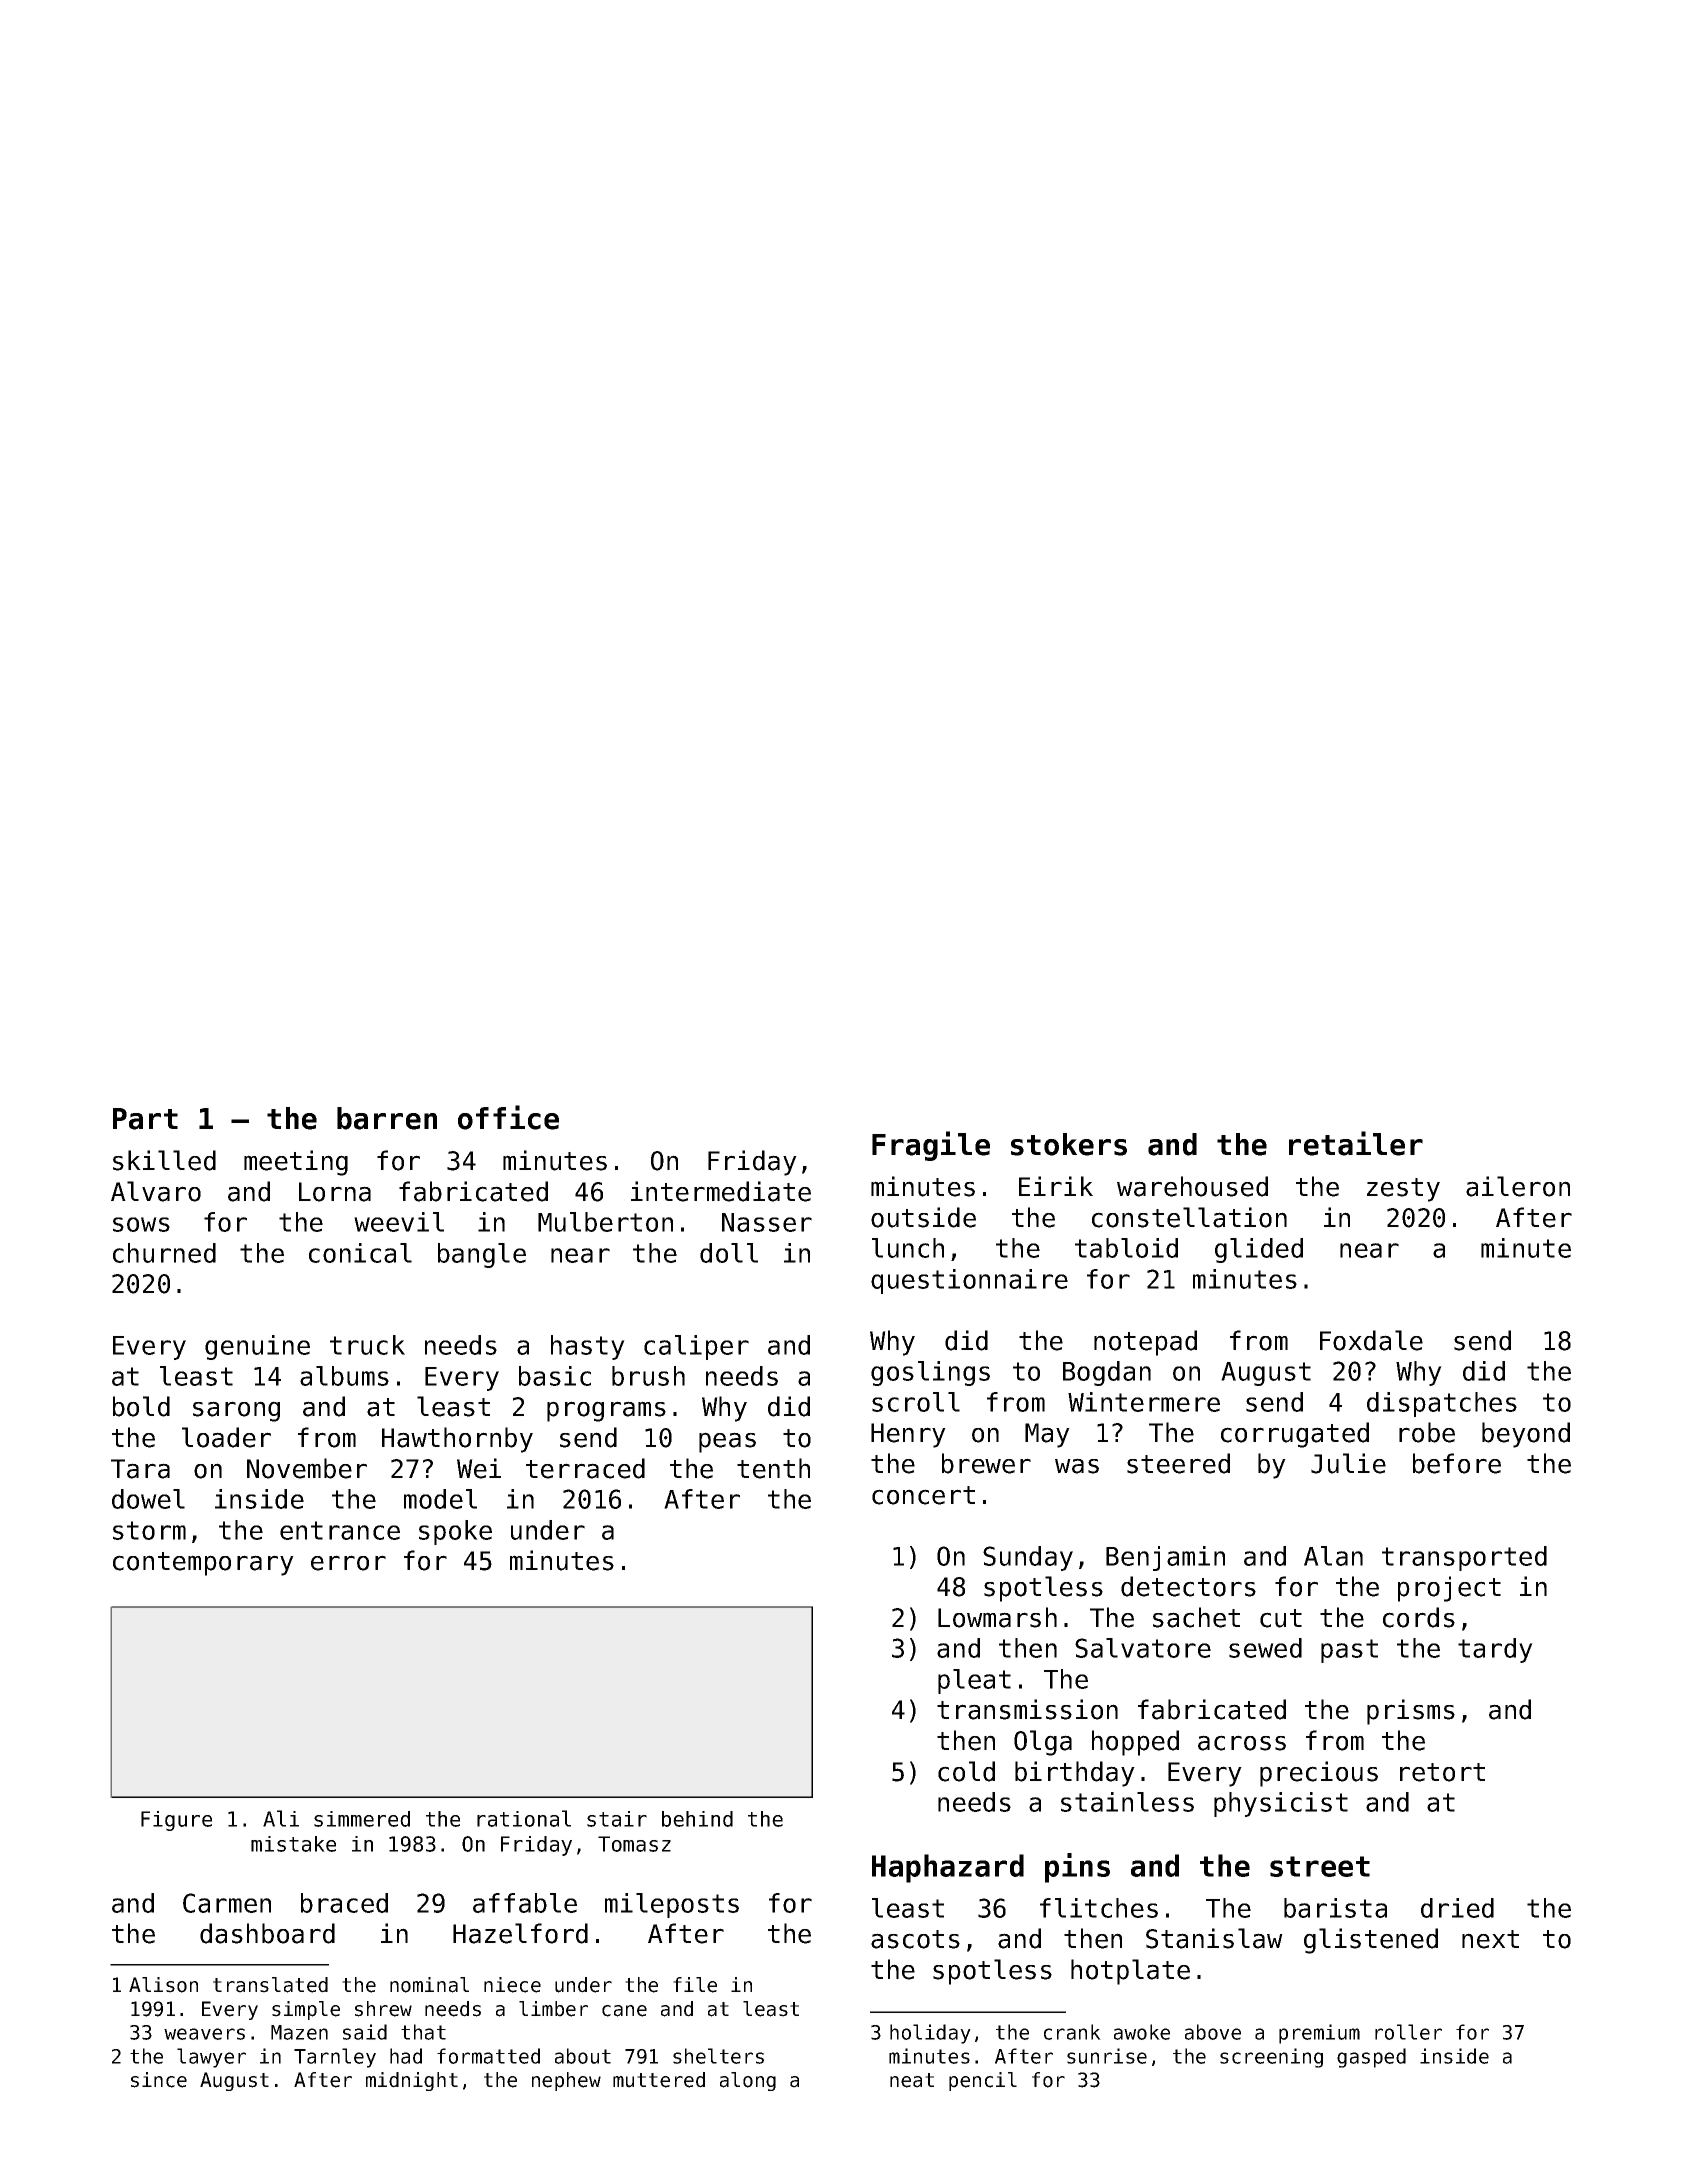  Describe the element at coordinates (966, 1771) in the screenshot. I see `cold` at that location.
